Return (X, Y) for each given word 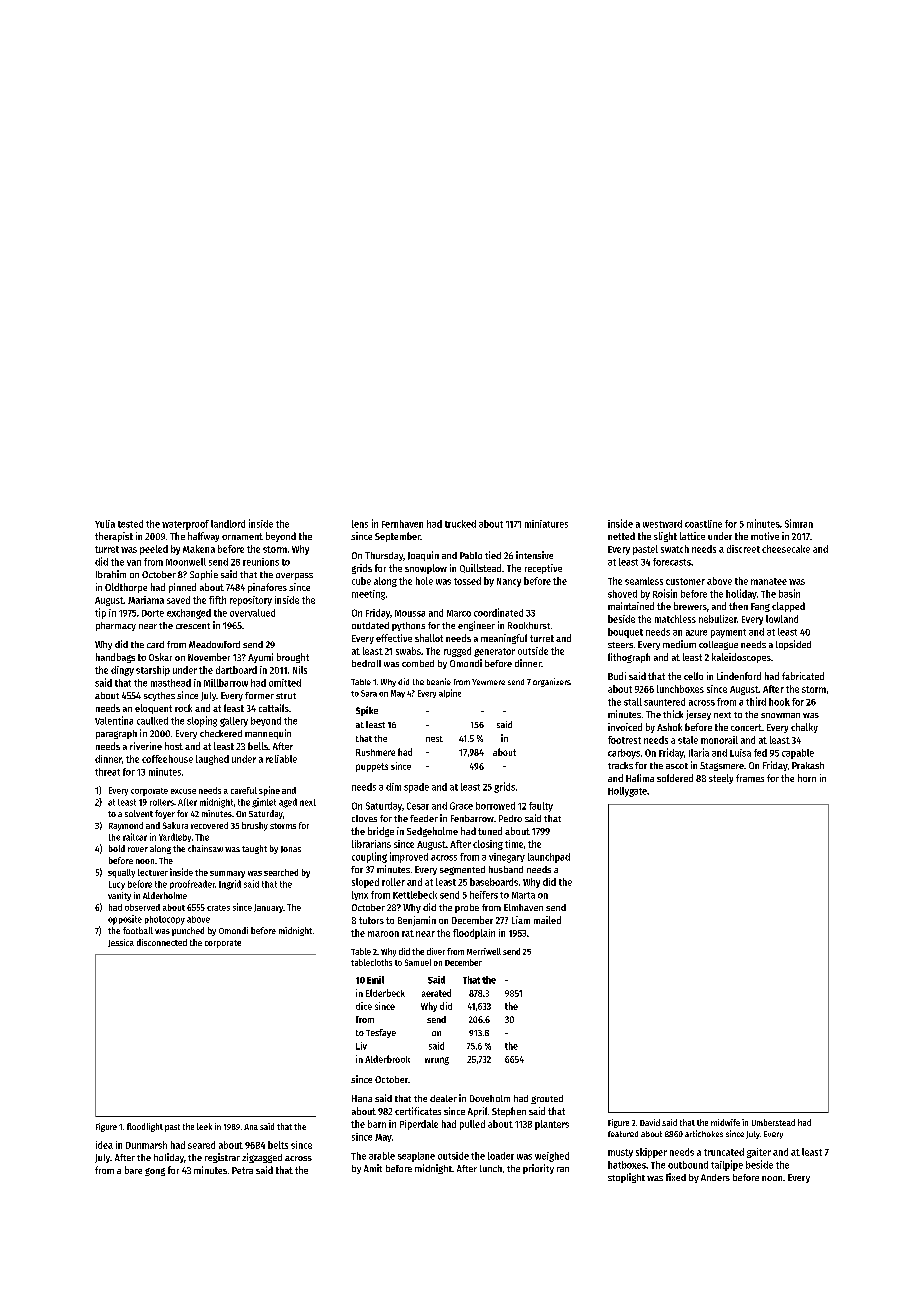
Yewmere (488, 682)
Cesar (418, 806)
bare (133, 1170)
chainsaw (205, 848)
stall (633, 702)
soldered (675, 778)
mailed (547, 920)
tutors (371, 920)
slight (665, 537)
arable (382, 1156)
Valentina (114, 720)
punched (188, 931)
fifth (217, 600)
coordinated (498, 612)
